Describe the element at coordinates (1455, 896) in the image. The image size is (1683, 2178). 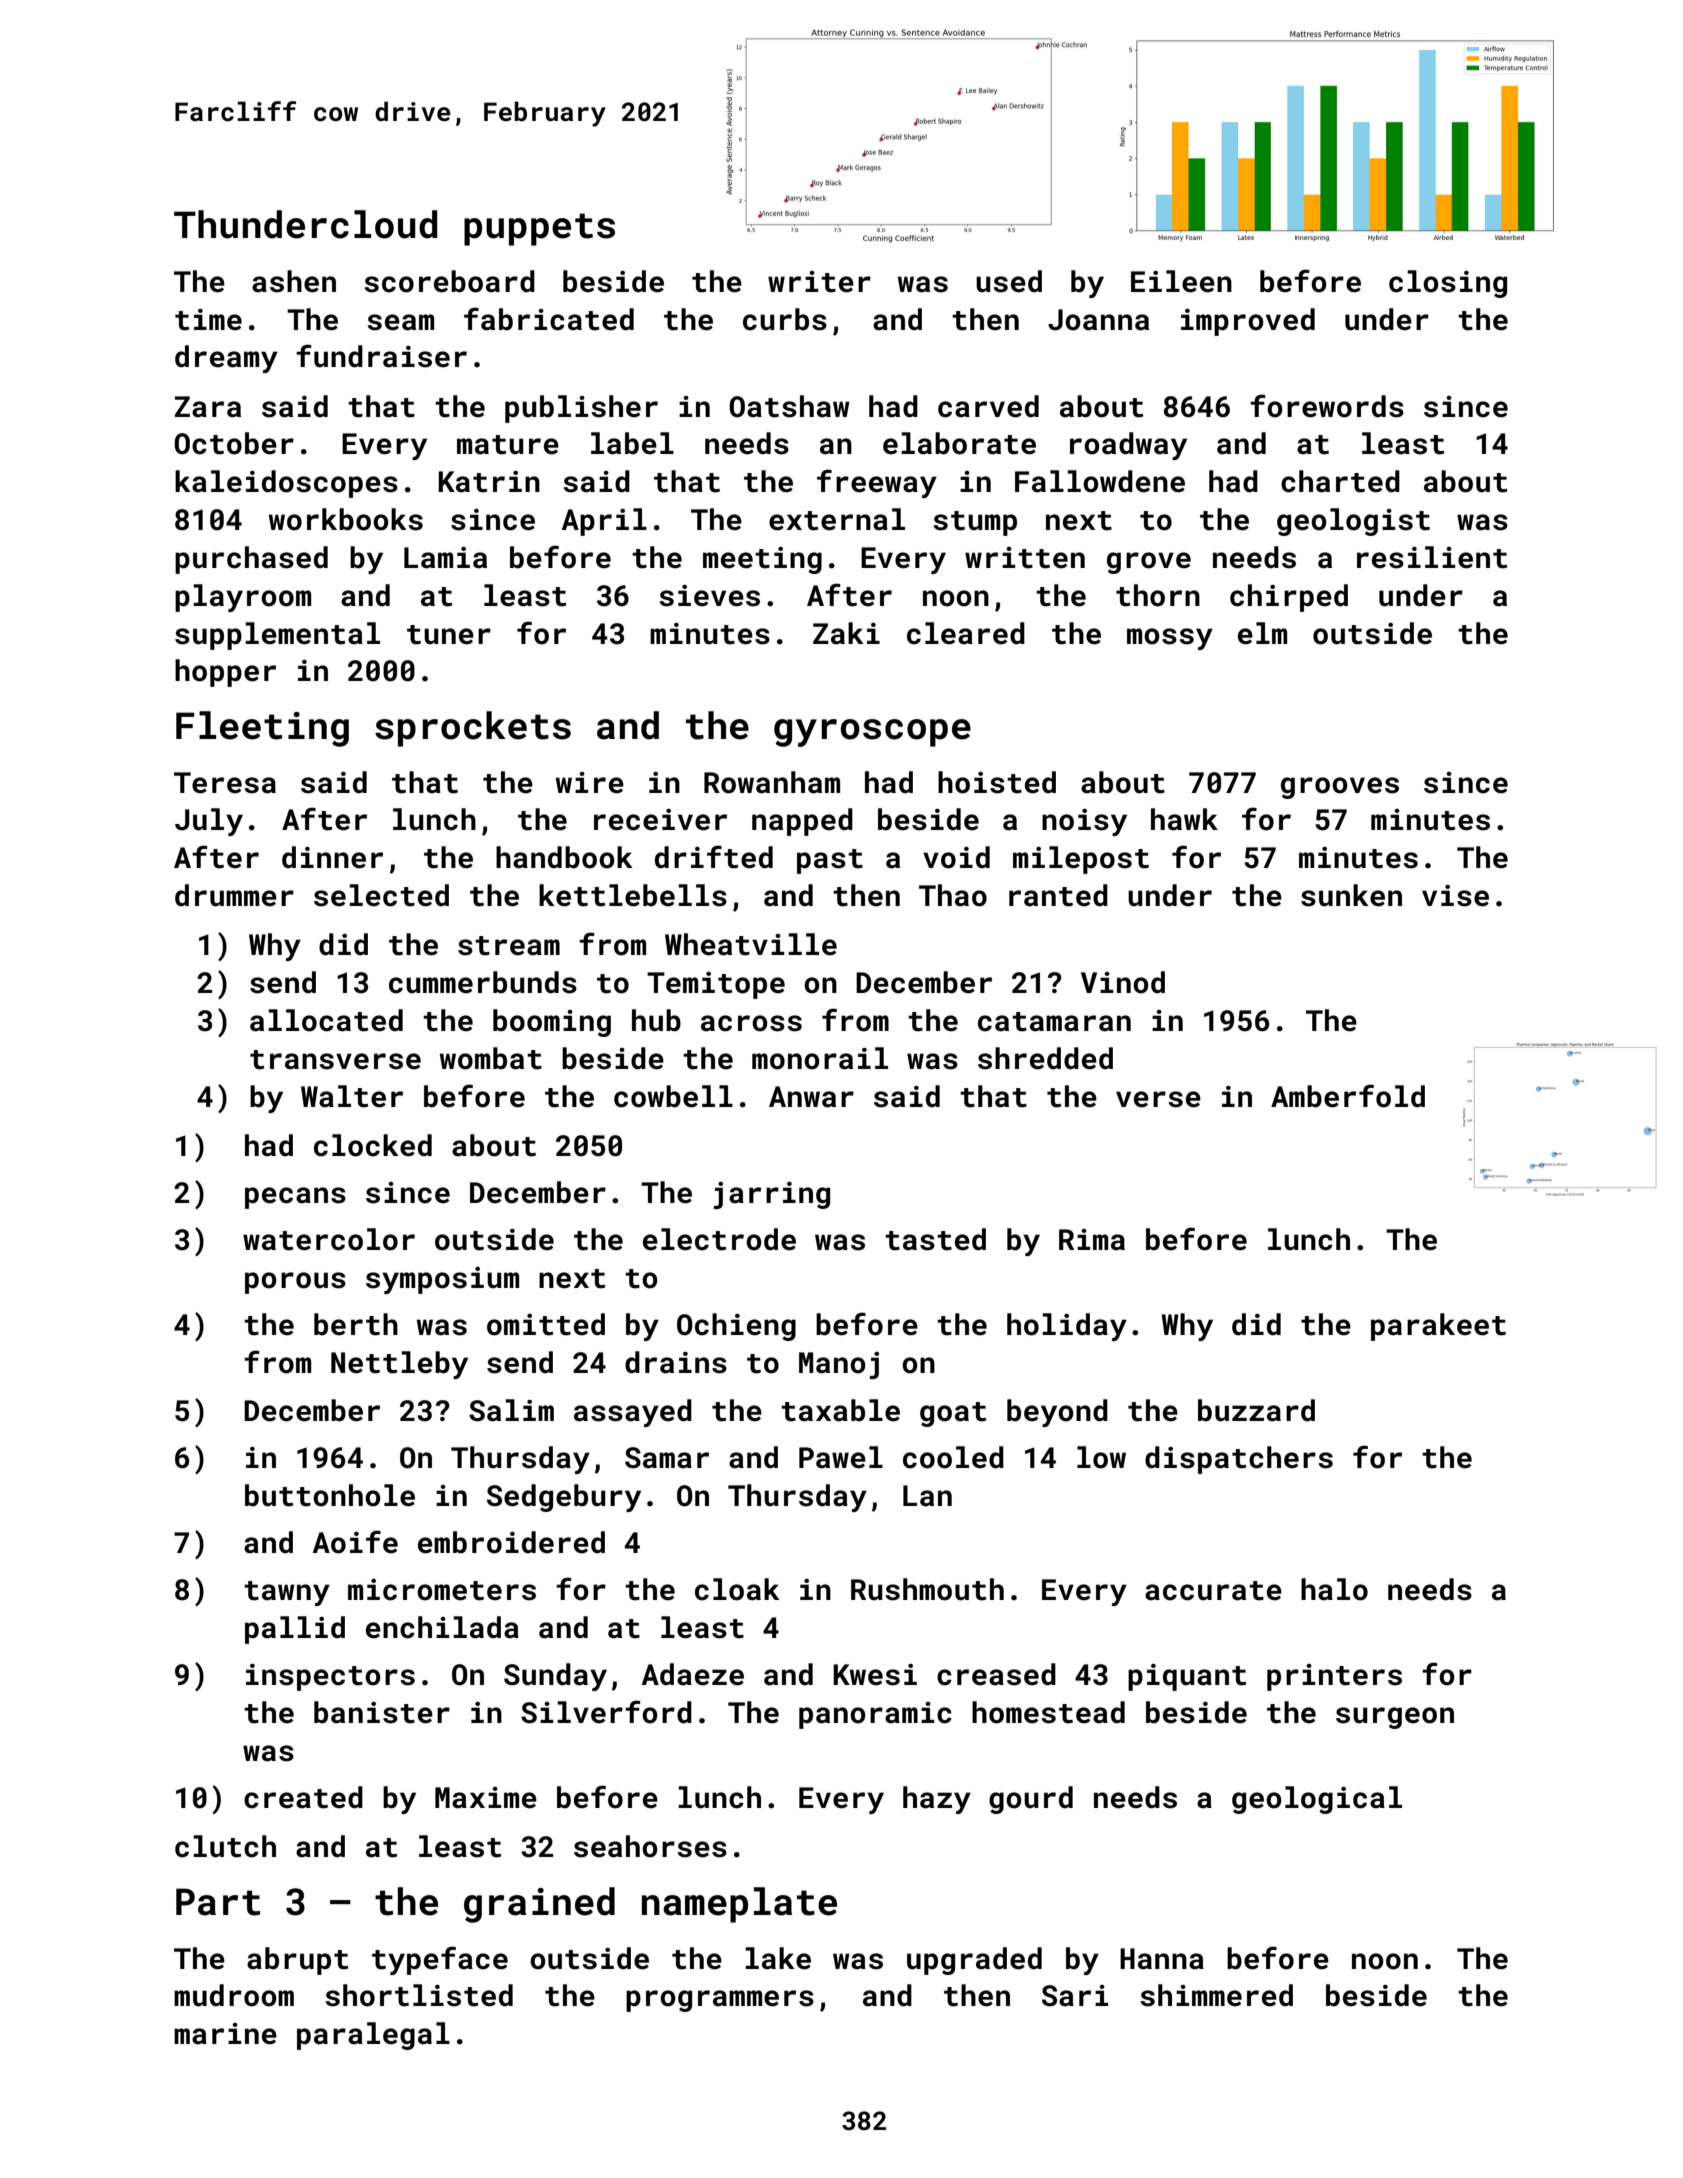
I see `vise` at that location.
